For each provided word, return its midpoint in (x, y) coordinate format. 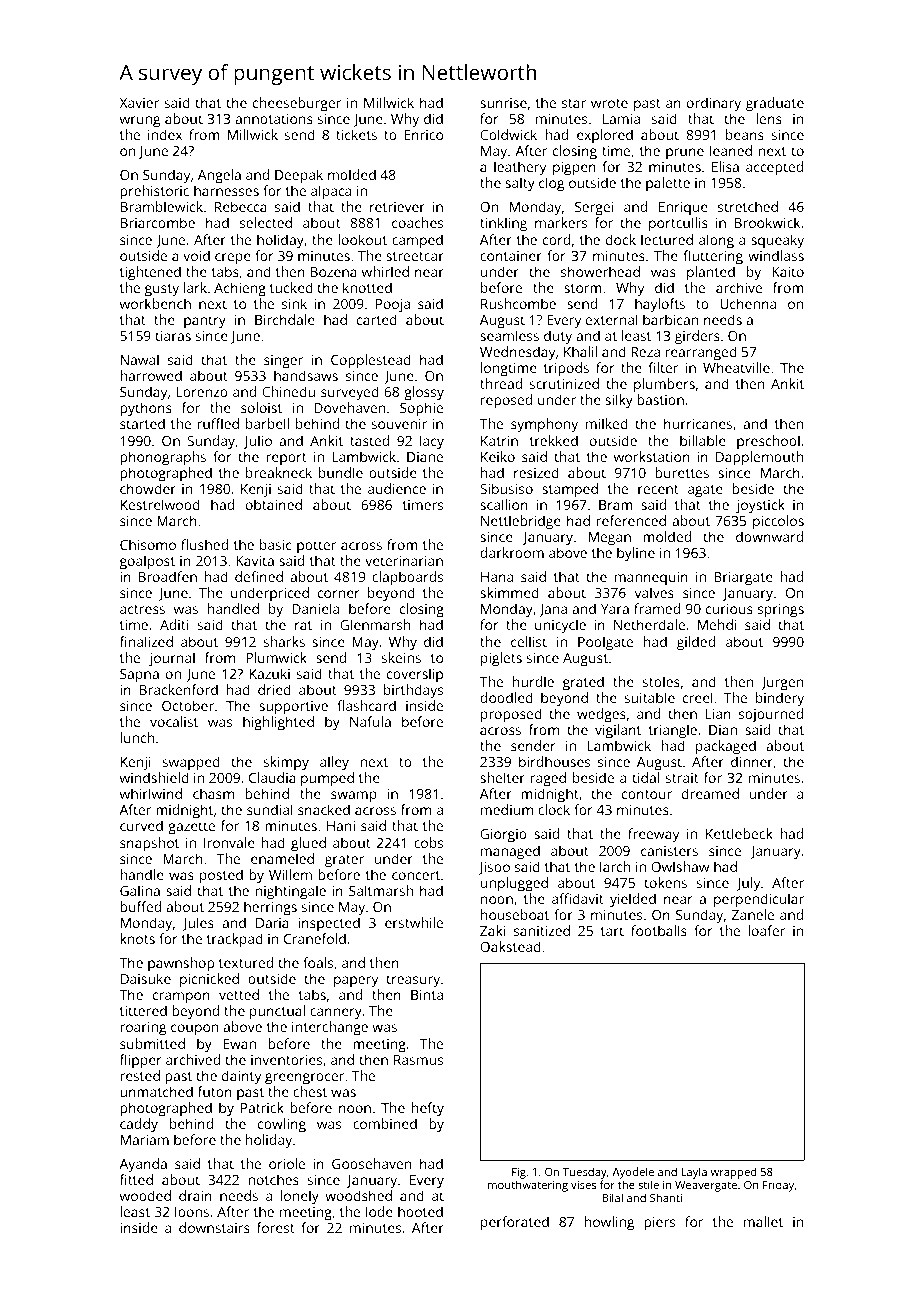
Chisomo (148, 544)
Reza (645, 352)
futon (215, 1091)
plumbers (664, 385)
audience (397, 488)
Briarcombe (158, 222)
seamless (509, 335)
